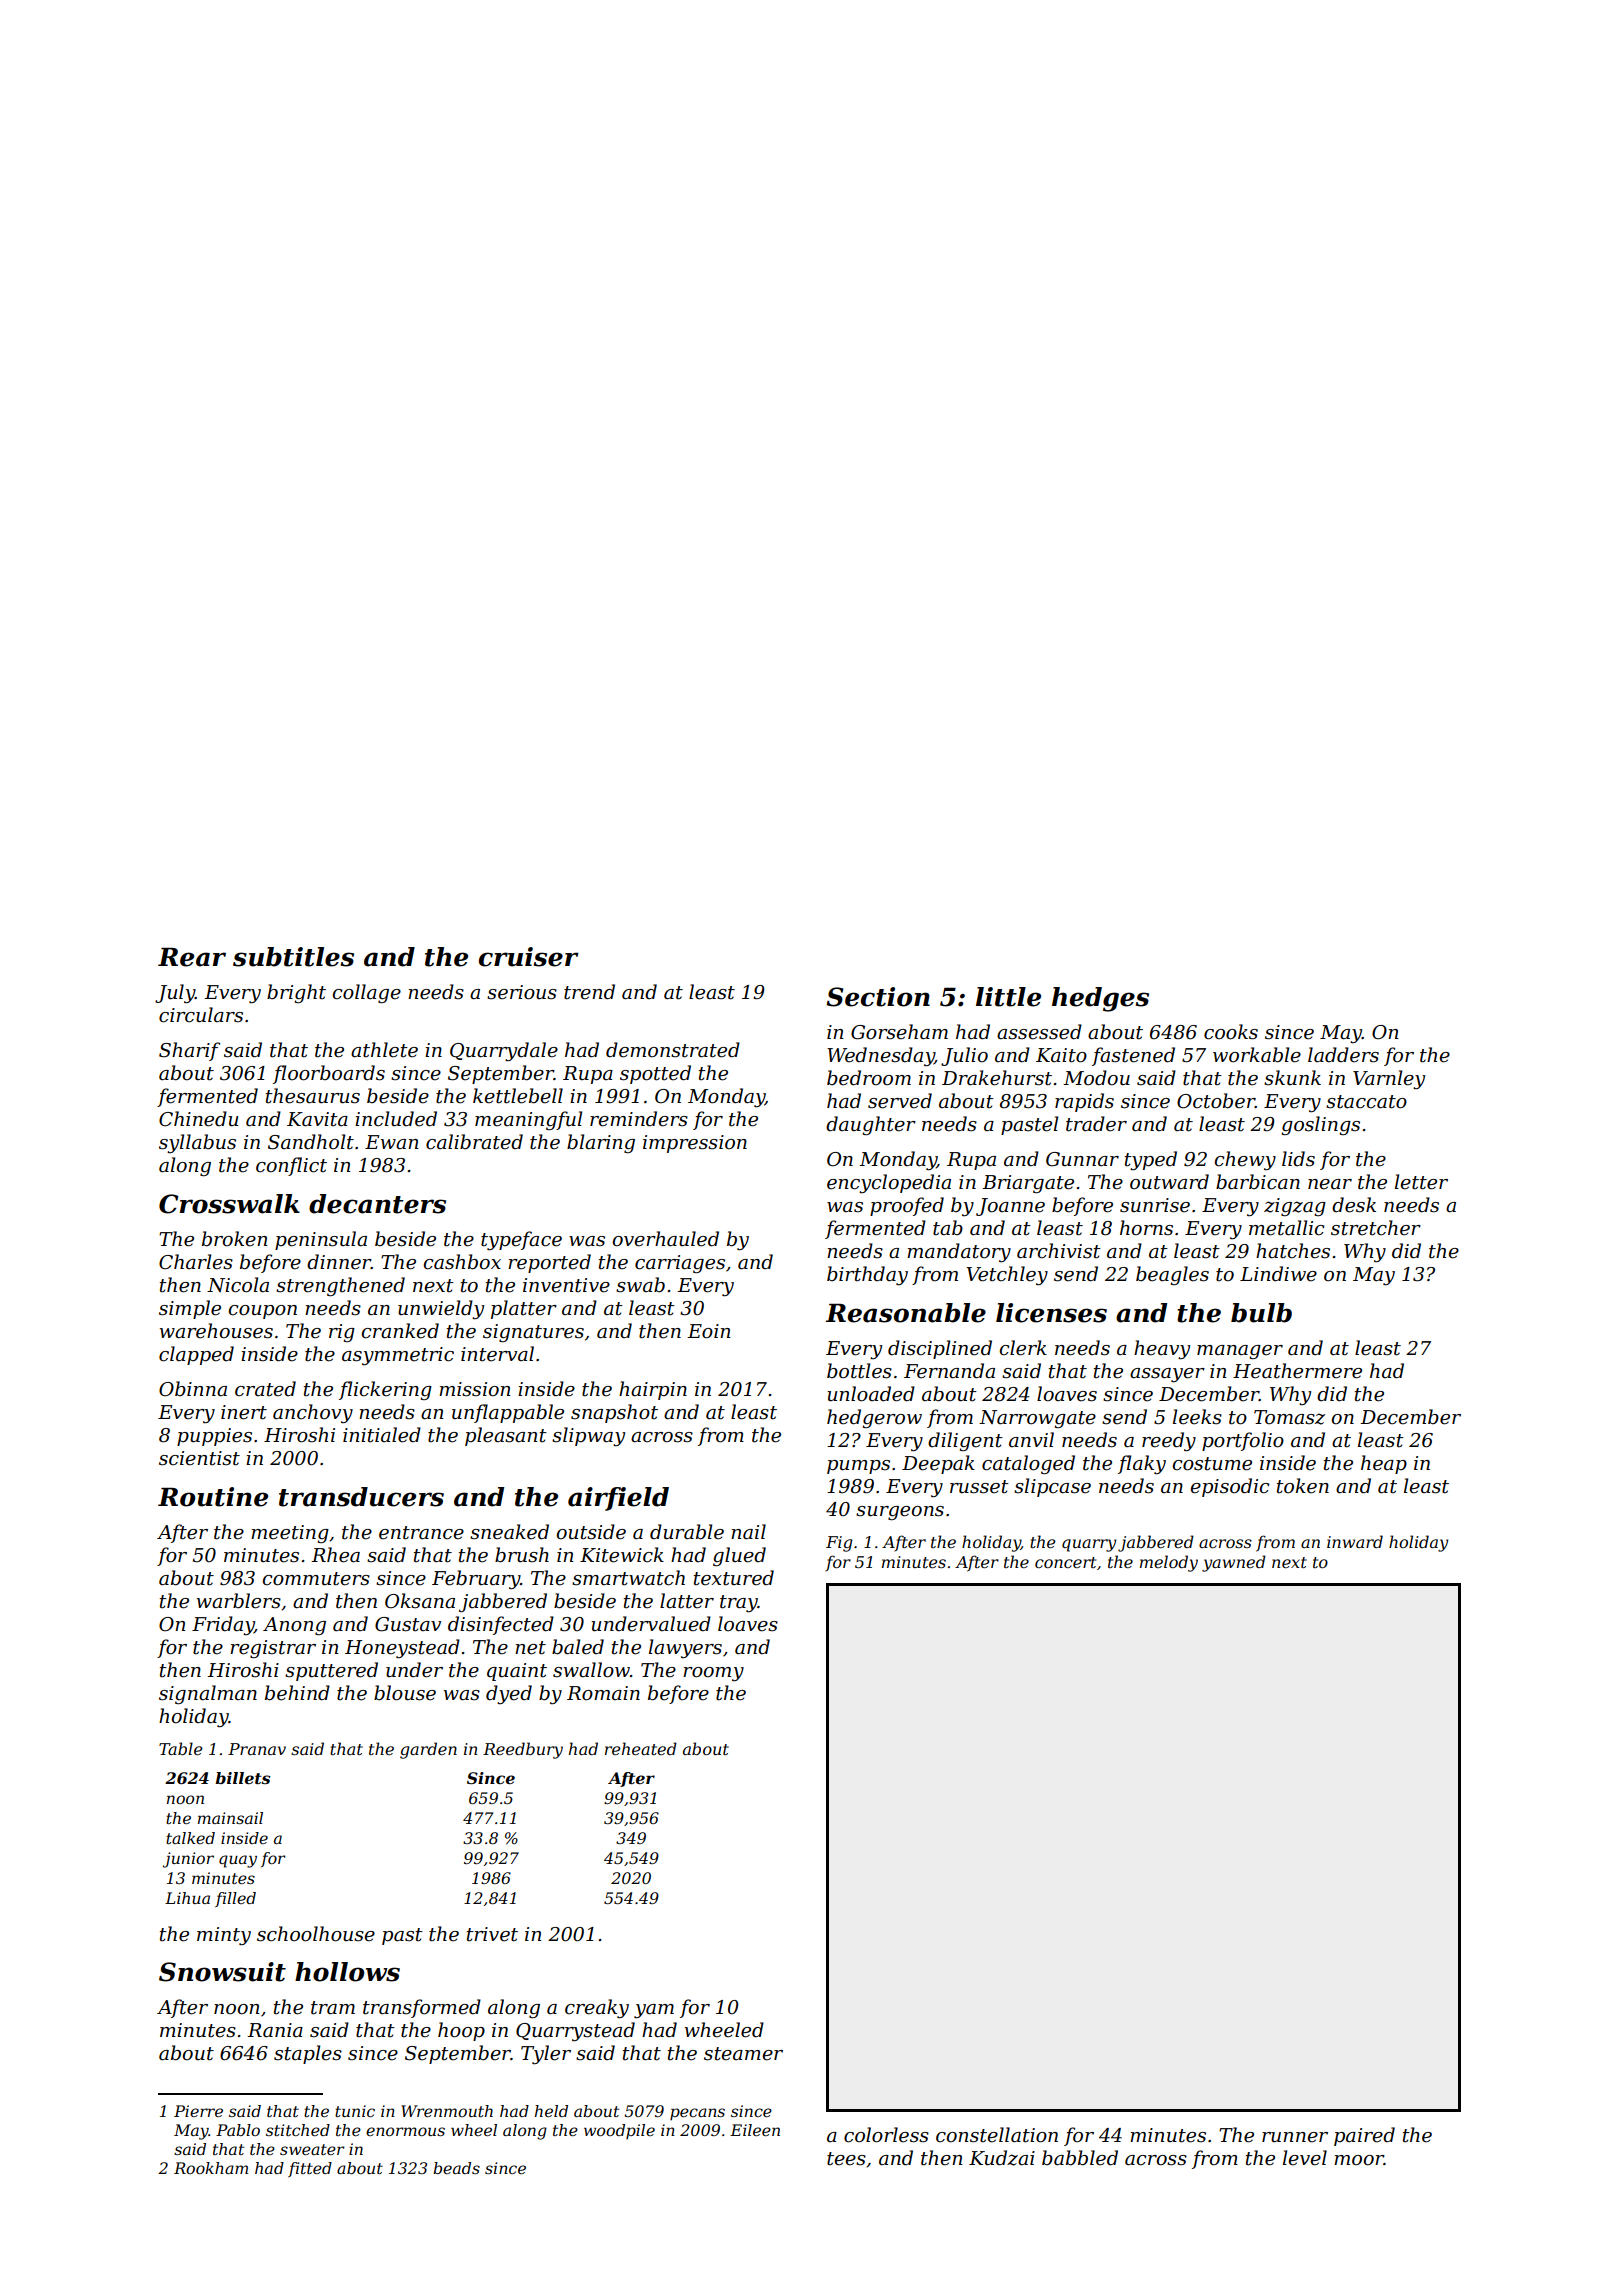 The height and width of the document is (2292, 1620). Describe the element at coordinates (1133, 1056) in the document. I see `fastened` at that location.
